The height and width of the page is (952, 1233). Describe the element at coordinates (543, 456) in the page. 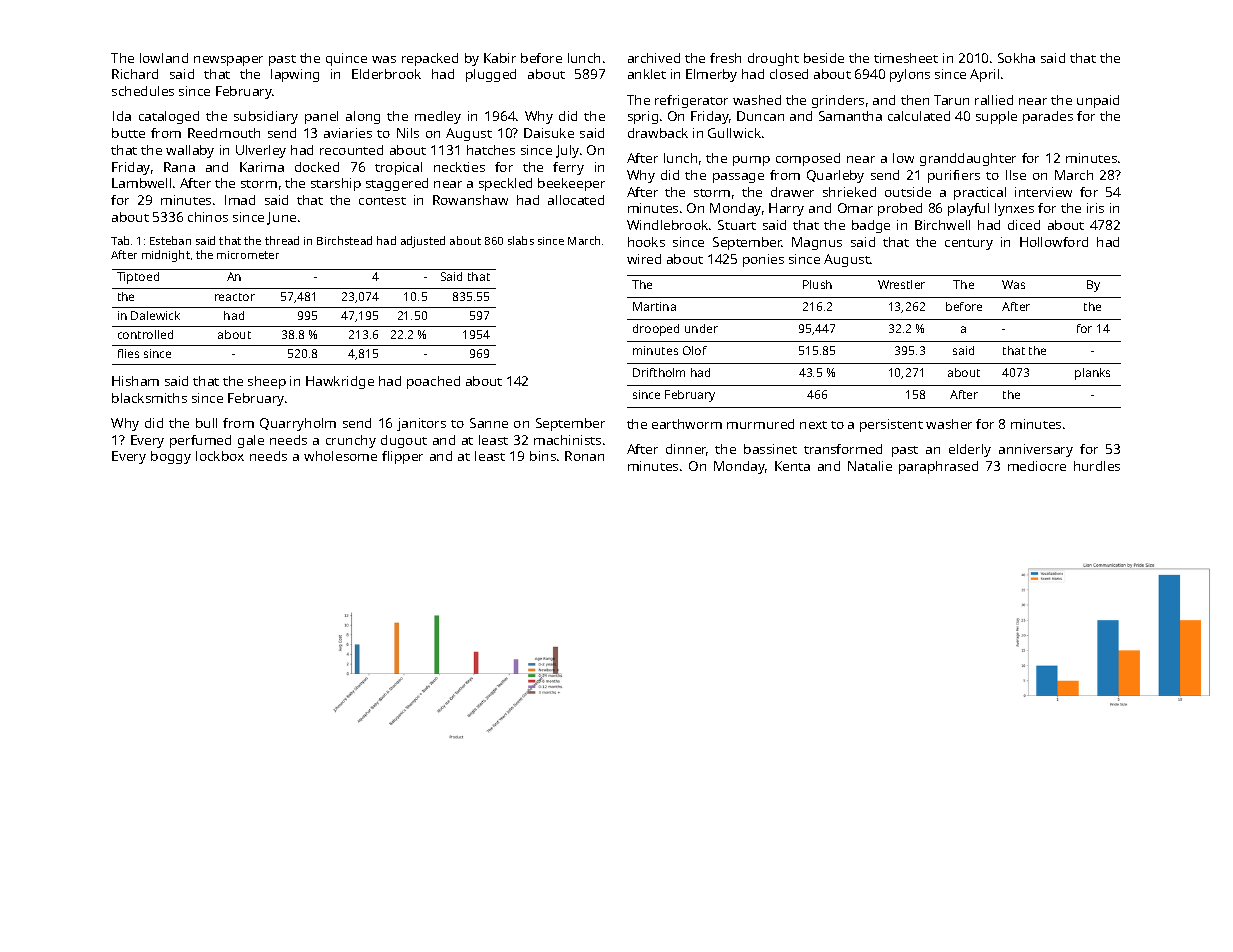

I see `bins` at that location.
